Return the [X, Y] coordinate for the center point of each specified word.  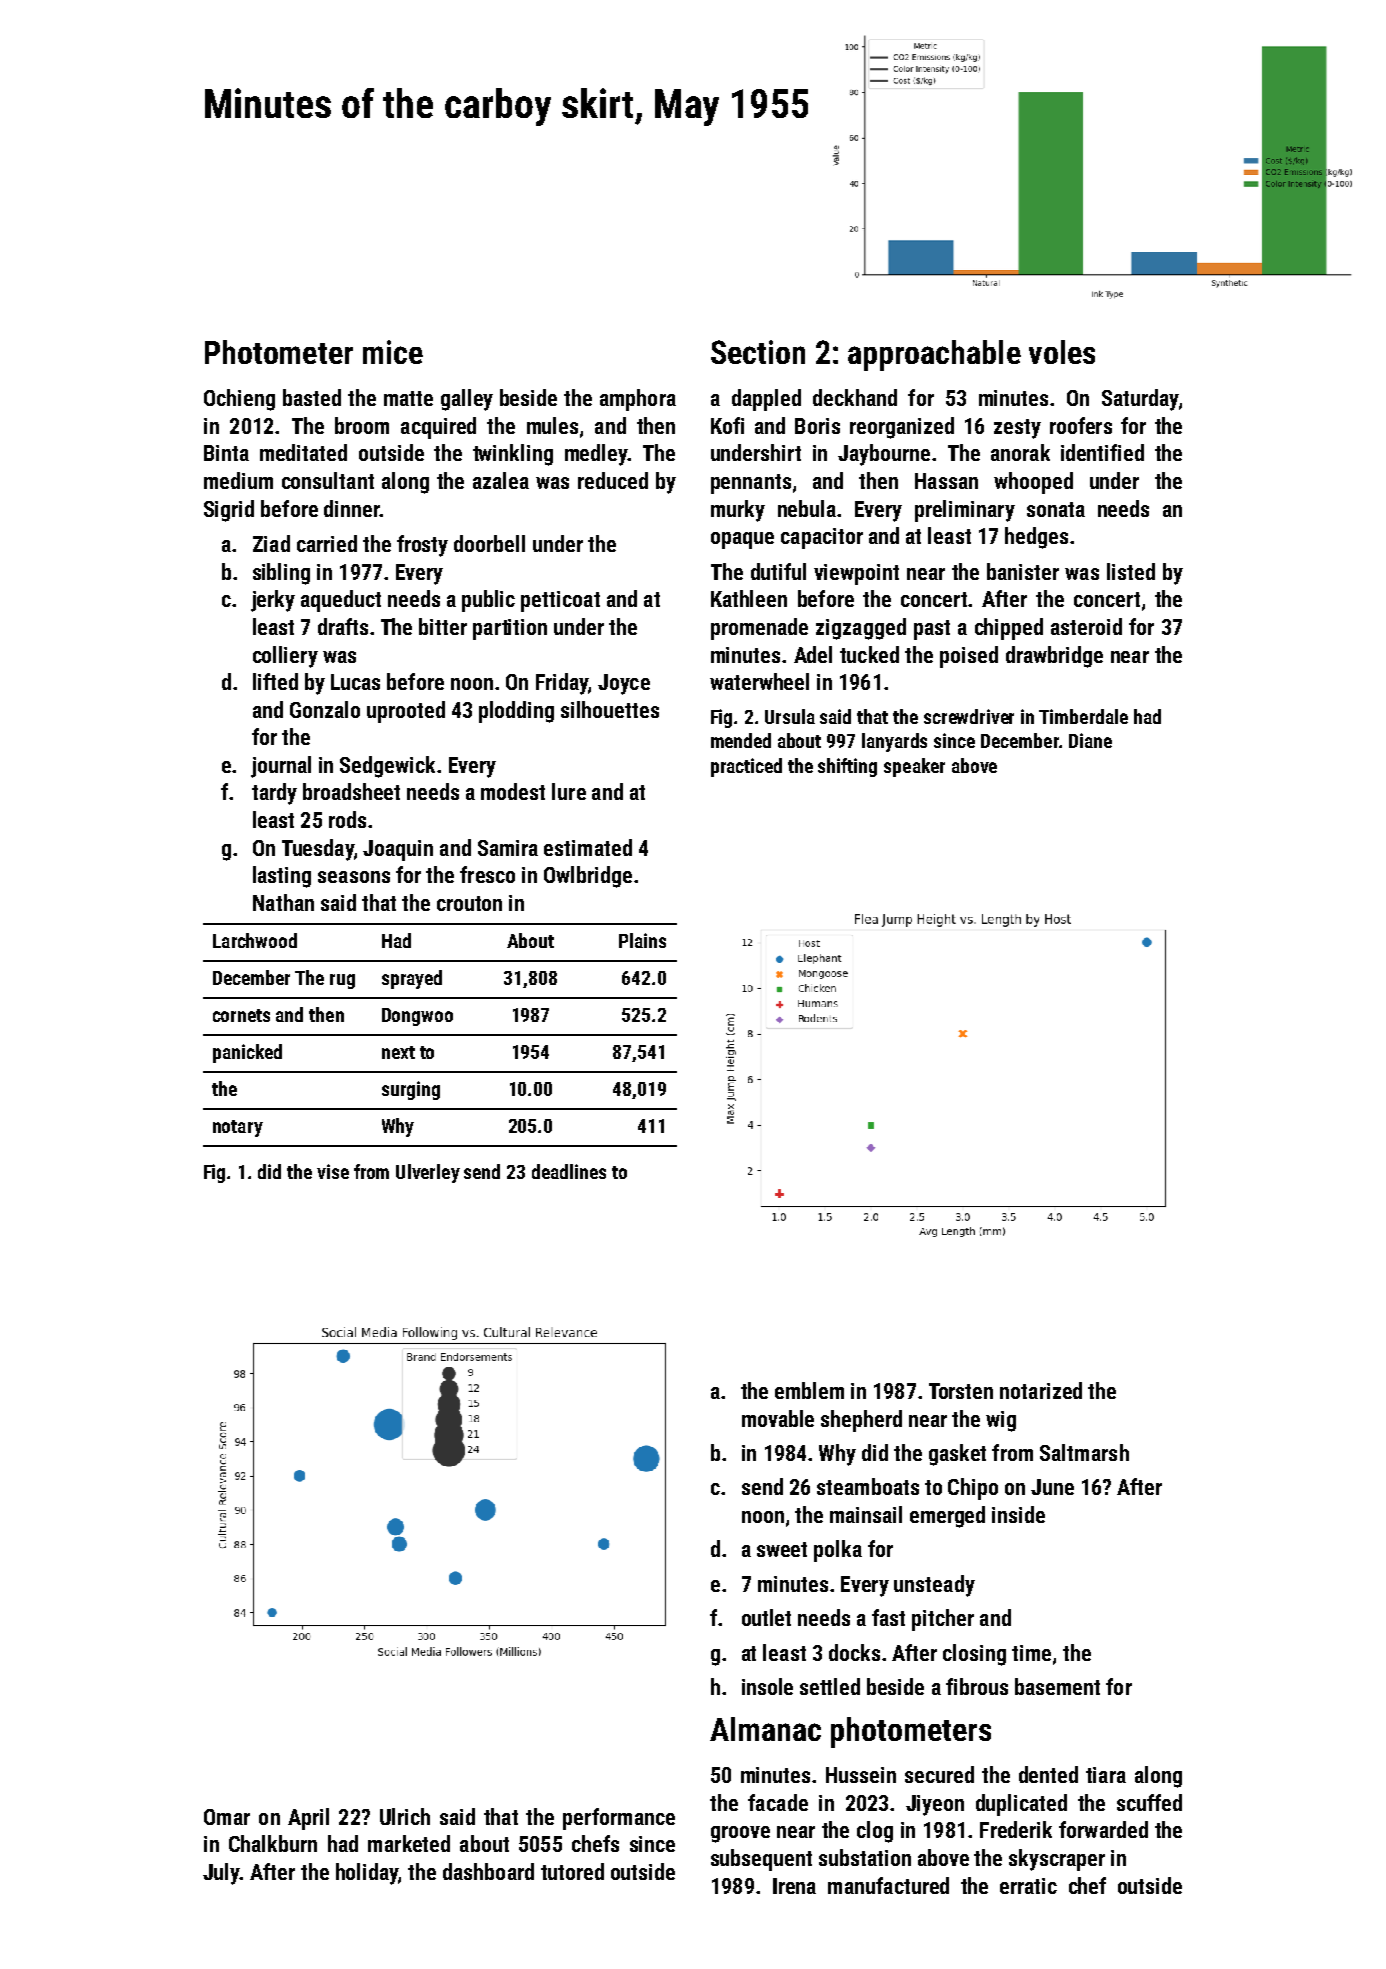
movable [778, 1418]
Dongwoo [417, 1017]
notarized [1041, 1390]
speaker [914, 767]
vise [333, 1171]
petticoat [560, 601]
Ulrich [405, 1816]
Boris [817, 426]
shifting [847, 767]
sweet [782, 1549]
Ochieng [239, 400]
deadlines [569, 1171]
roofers [1081, 425]
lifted [275, 681]
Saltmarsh [1084, 1452]
